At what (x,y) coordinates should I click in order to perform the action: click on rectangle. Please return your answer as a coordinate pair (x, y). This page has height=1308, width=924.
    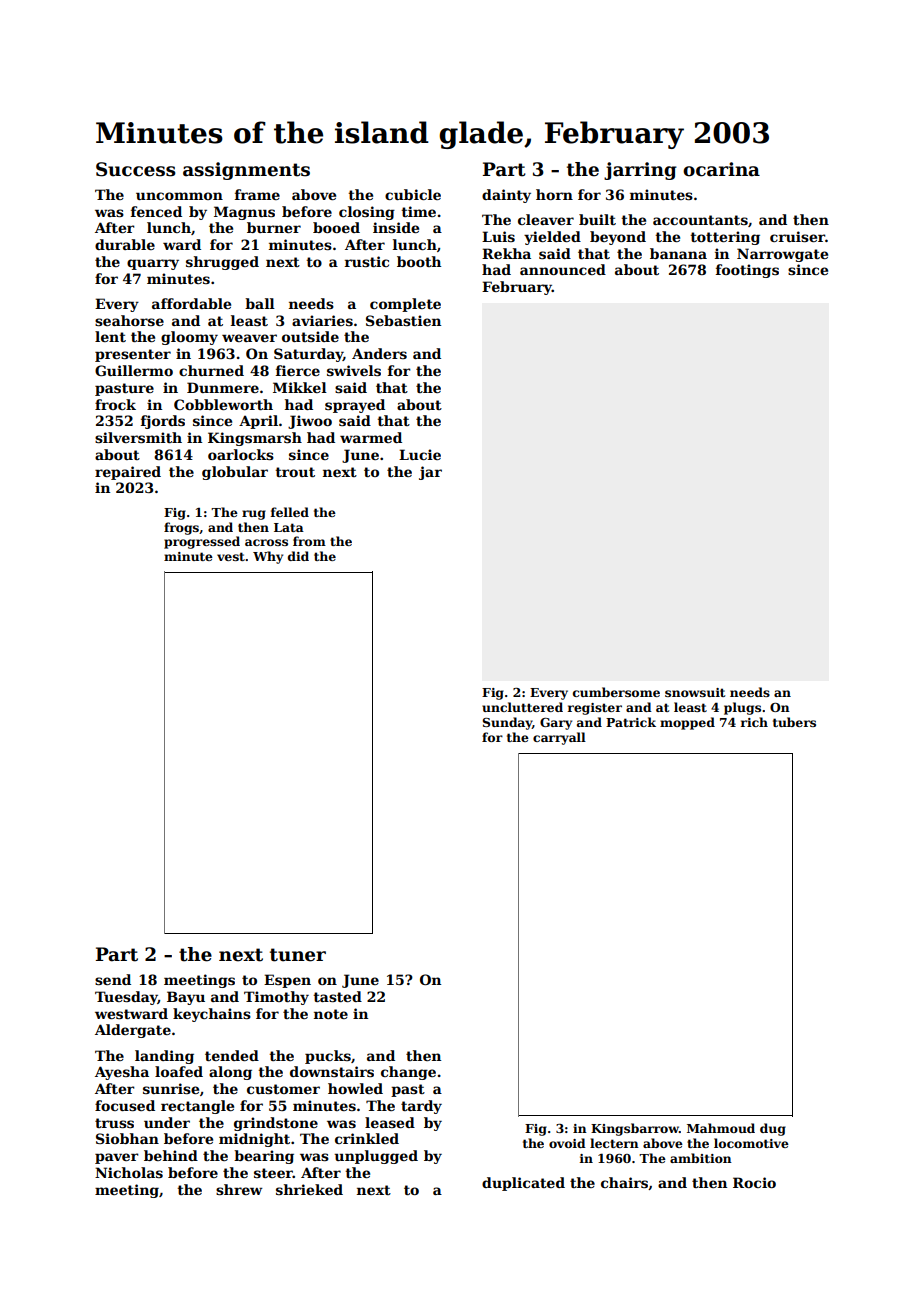
    Looking at the image, I should click on (197, 1107).
